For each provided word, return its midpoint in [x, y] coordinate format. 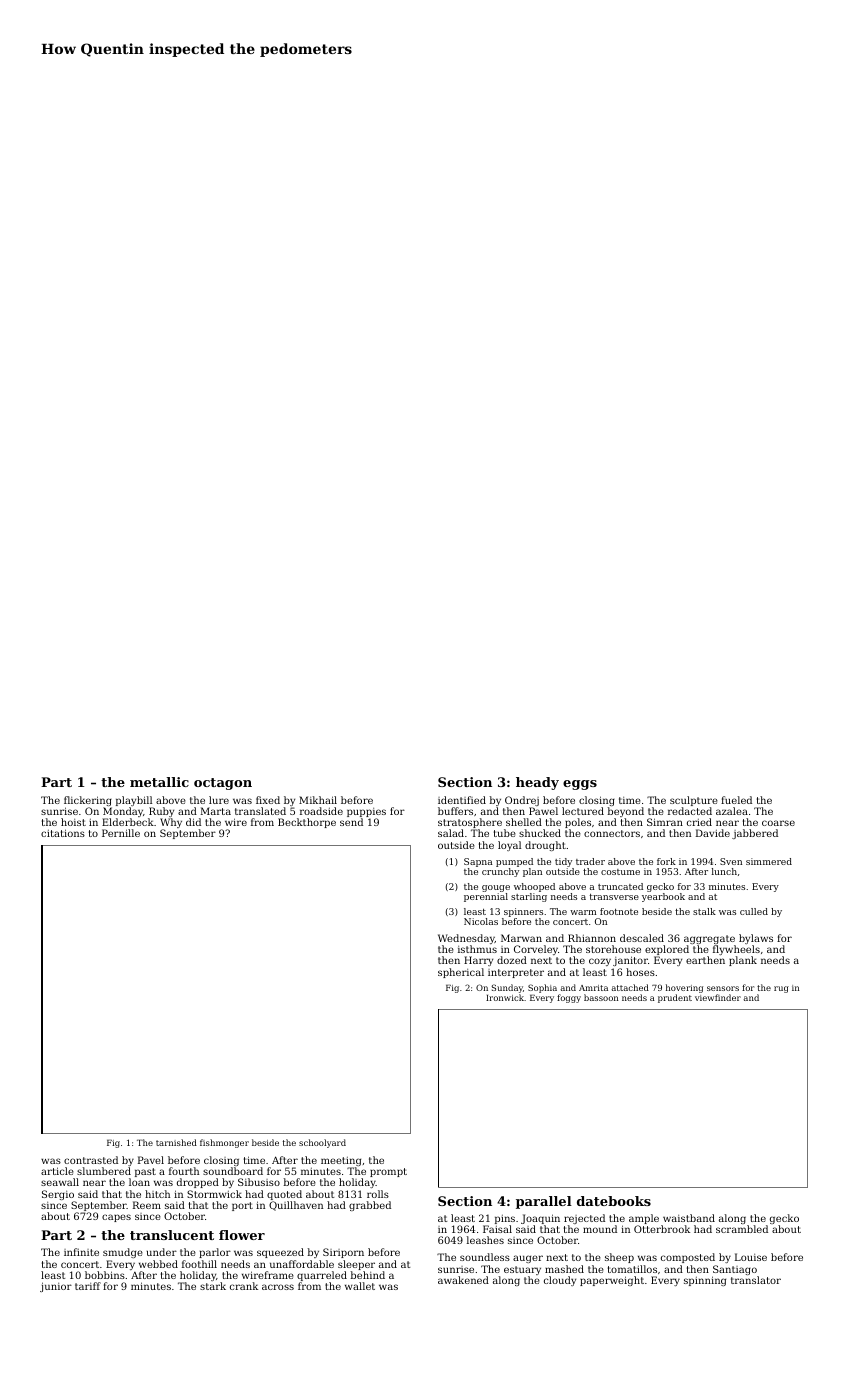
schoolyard [322, 1143]
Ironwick [505, 997]
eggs [580, 785]
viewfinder [718, 997]
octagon [223, 784]
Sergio [58, 1195]
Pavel [151, 1160]
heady [537, 783]
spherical [461, 973]
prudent [675, 998]
